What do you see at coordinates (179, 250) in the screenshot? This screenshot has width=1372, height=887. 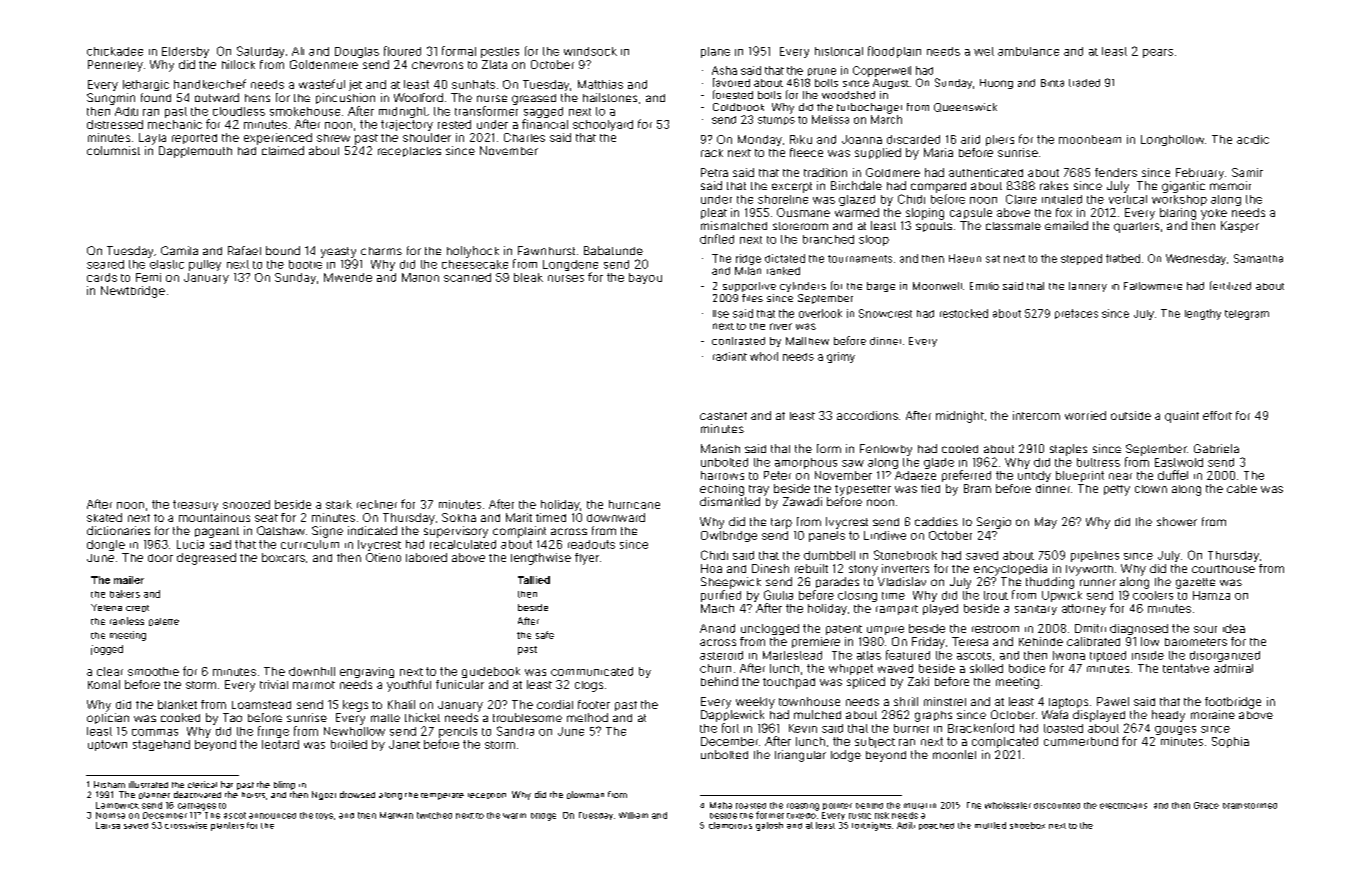 I see `Camila` at bounding box center [179, 250].
